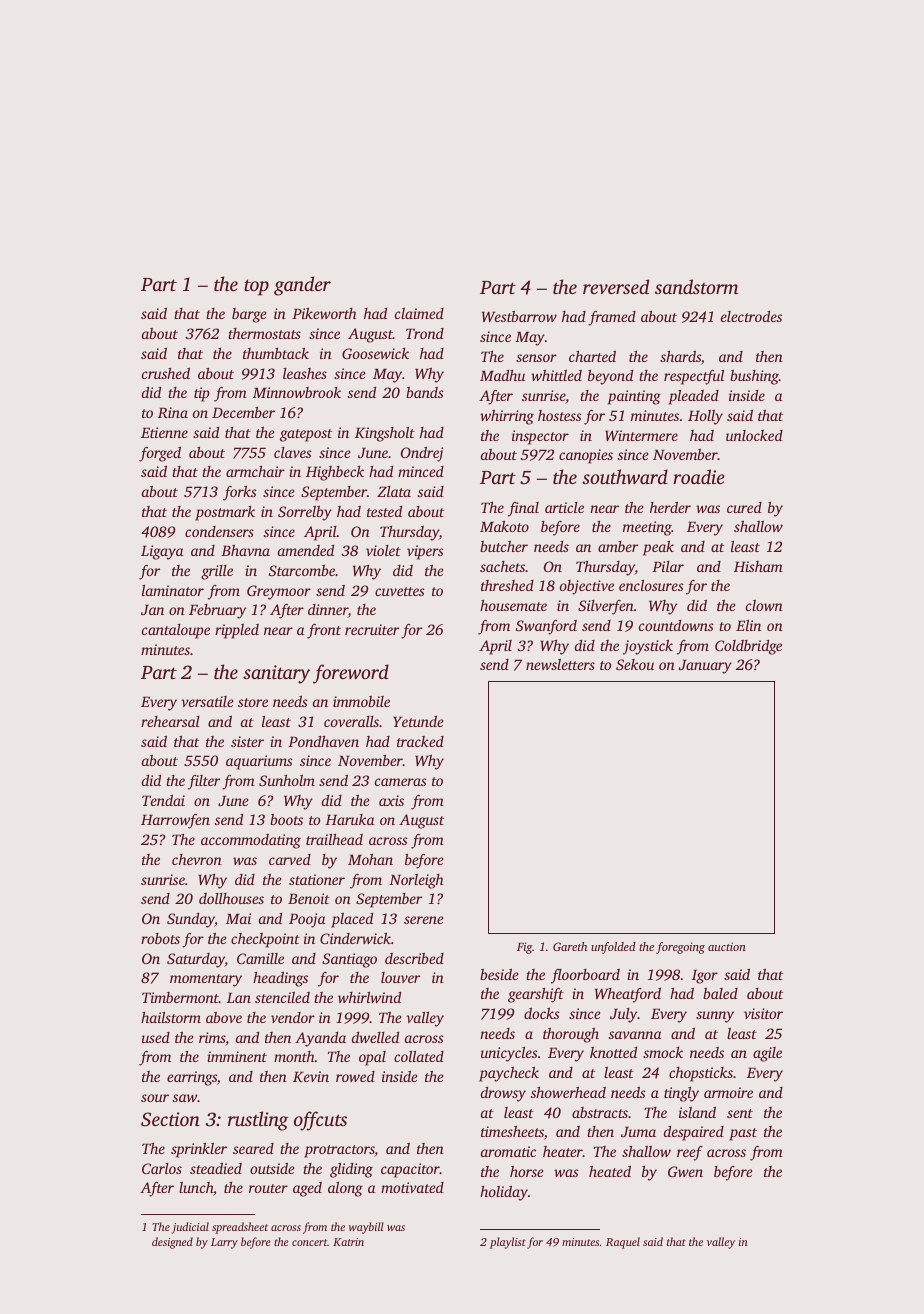 Image resolution: width=924 pixels, height=1314 pixels. What do you see at coordinates (763, 1013) in the screenshot?
I see `visitor` at bounding box center [763, 1013].
